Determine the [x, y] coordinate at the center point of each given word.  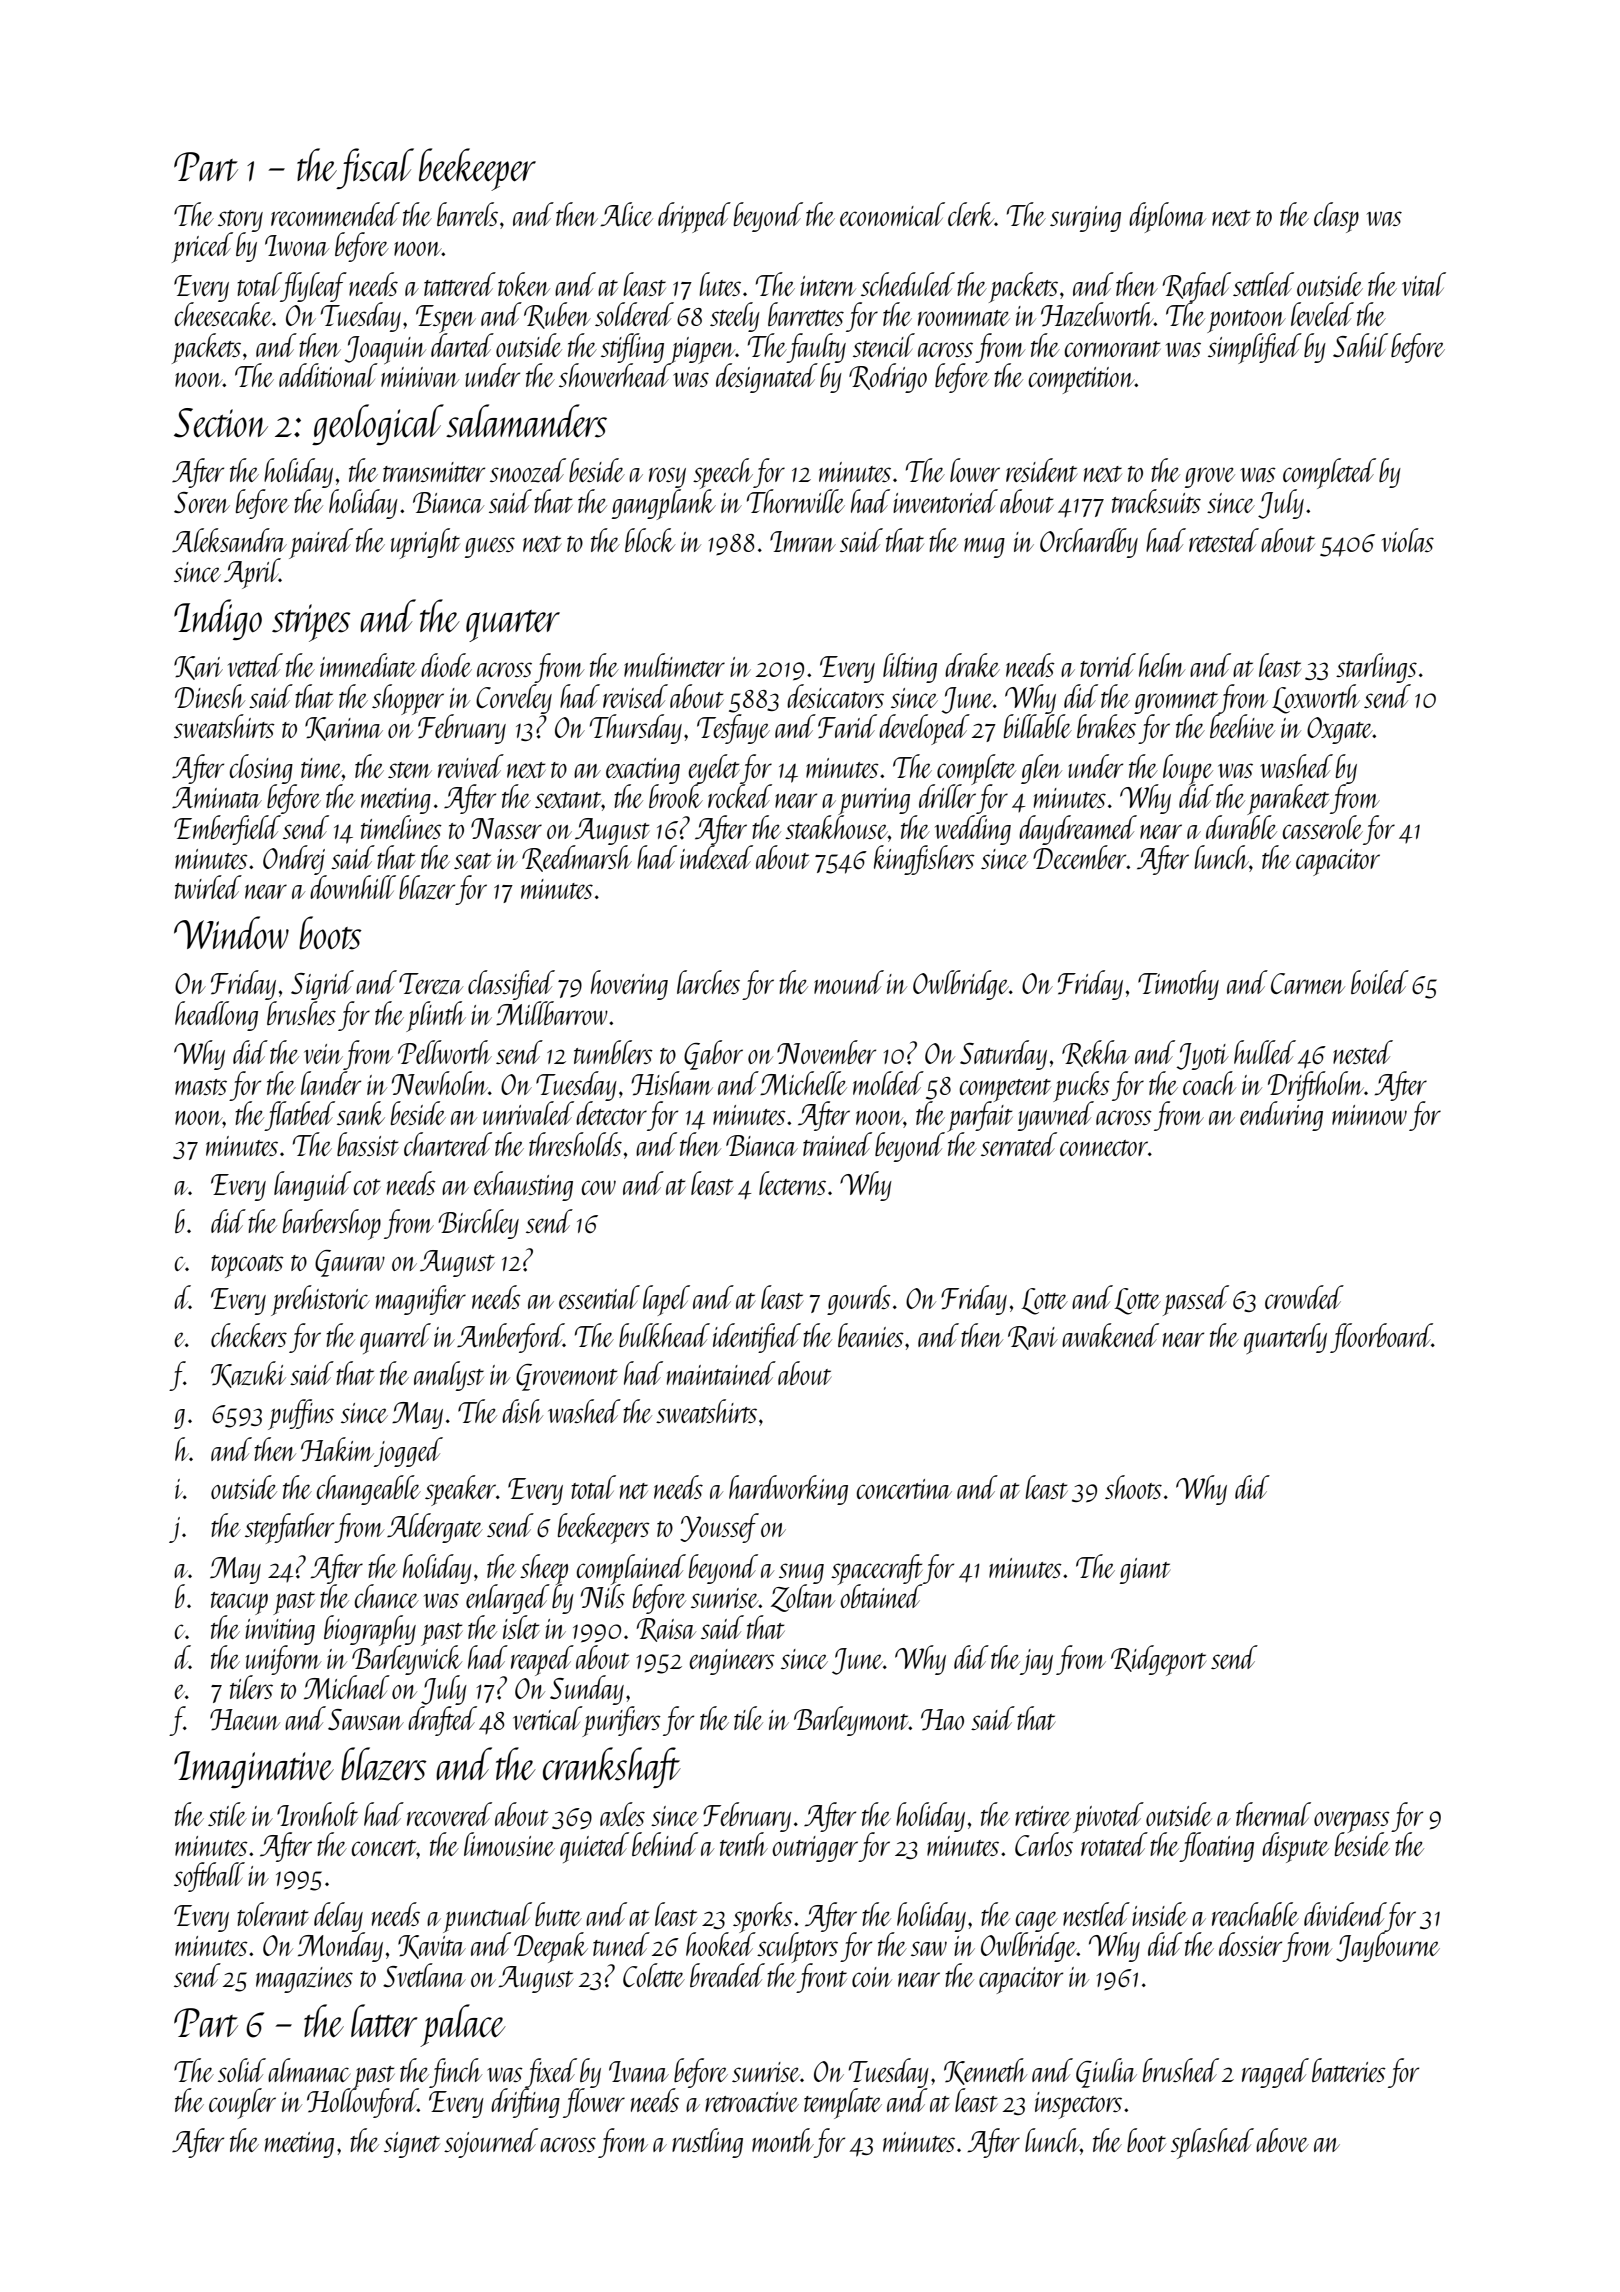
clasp [1336, 217]
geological [378, 424]
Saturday [1003, 1055]
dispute [1295, 1847]
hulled [1265, 1052]
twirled [208, 887]
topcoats [247, 1266]
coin [872, 1977]
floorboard [1381, 1338]
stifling [632, 348]
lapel [666, 1300]
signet [412, 2145]
